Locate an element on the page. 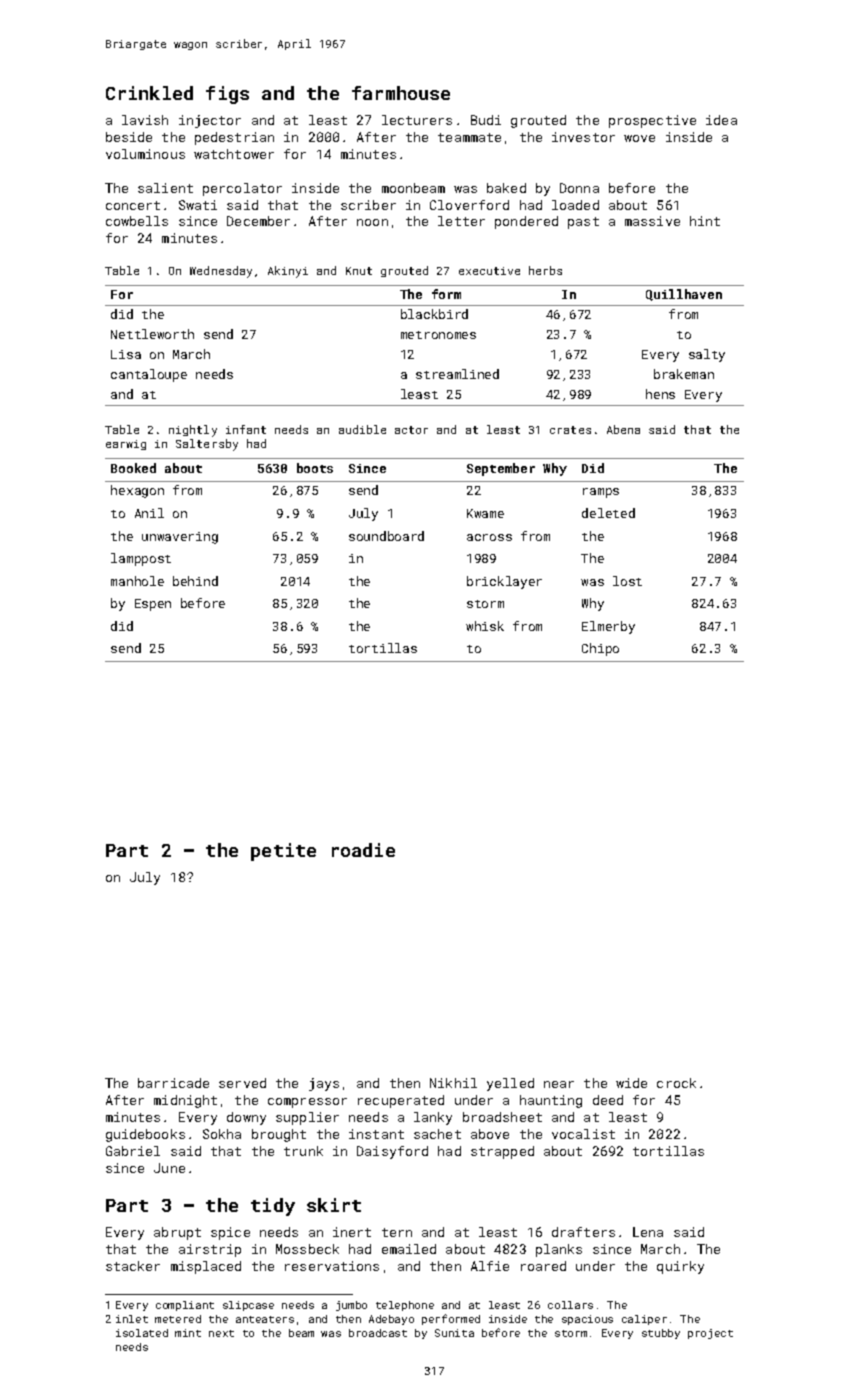 This document has height=1400, width=849. farmhouse is located at coordinates (401, 93).
